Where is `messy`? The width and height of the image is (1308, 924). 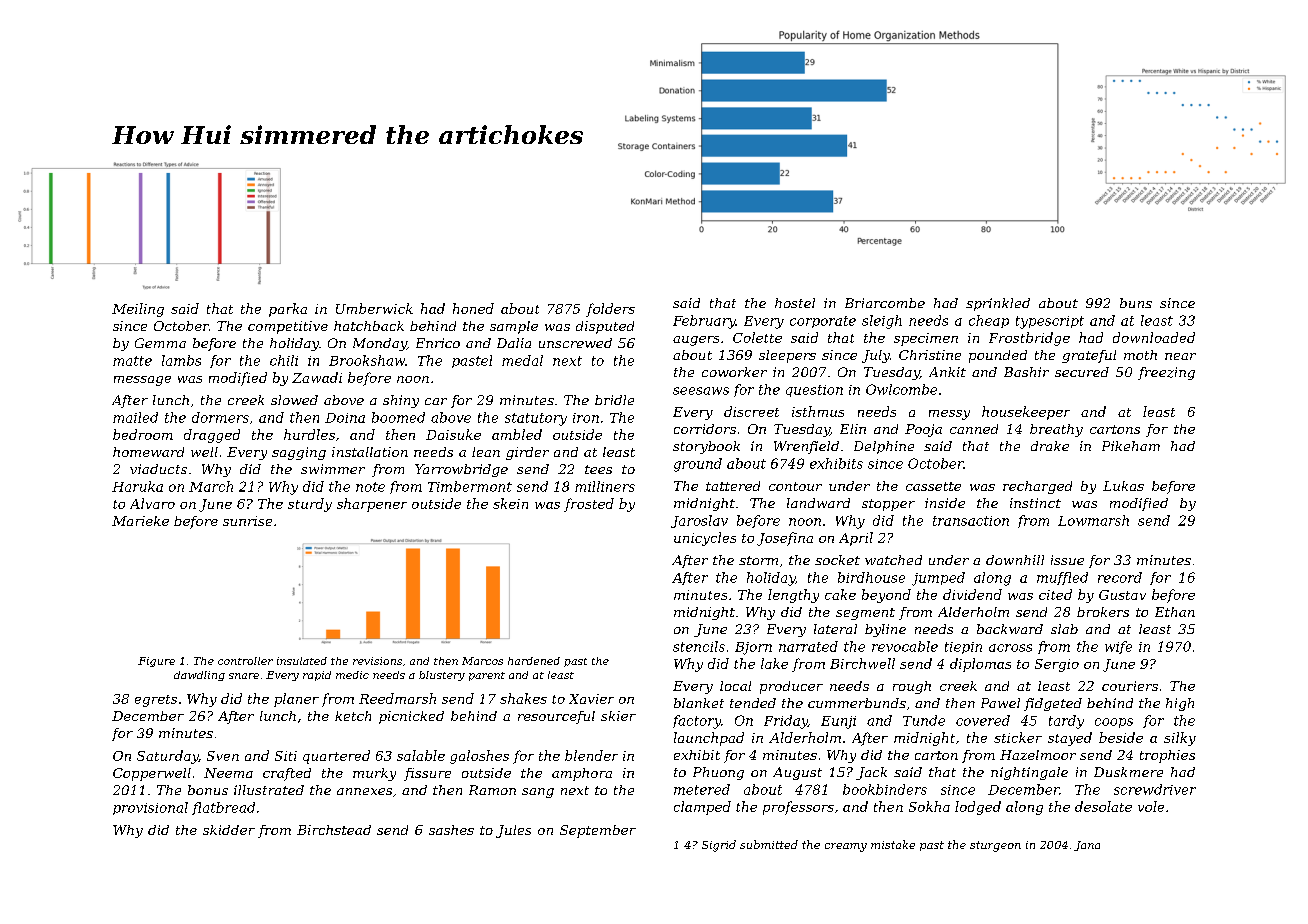 messy is located at coordinates (949, 415).
